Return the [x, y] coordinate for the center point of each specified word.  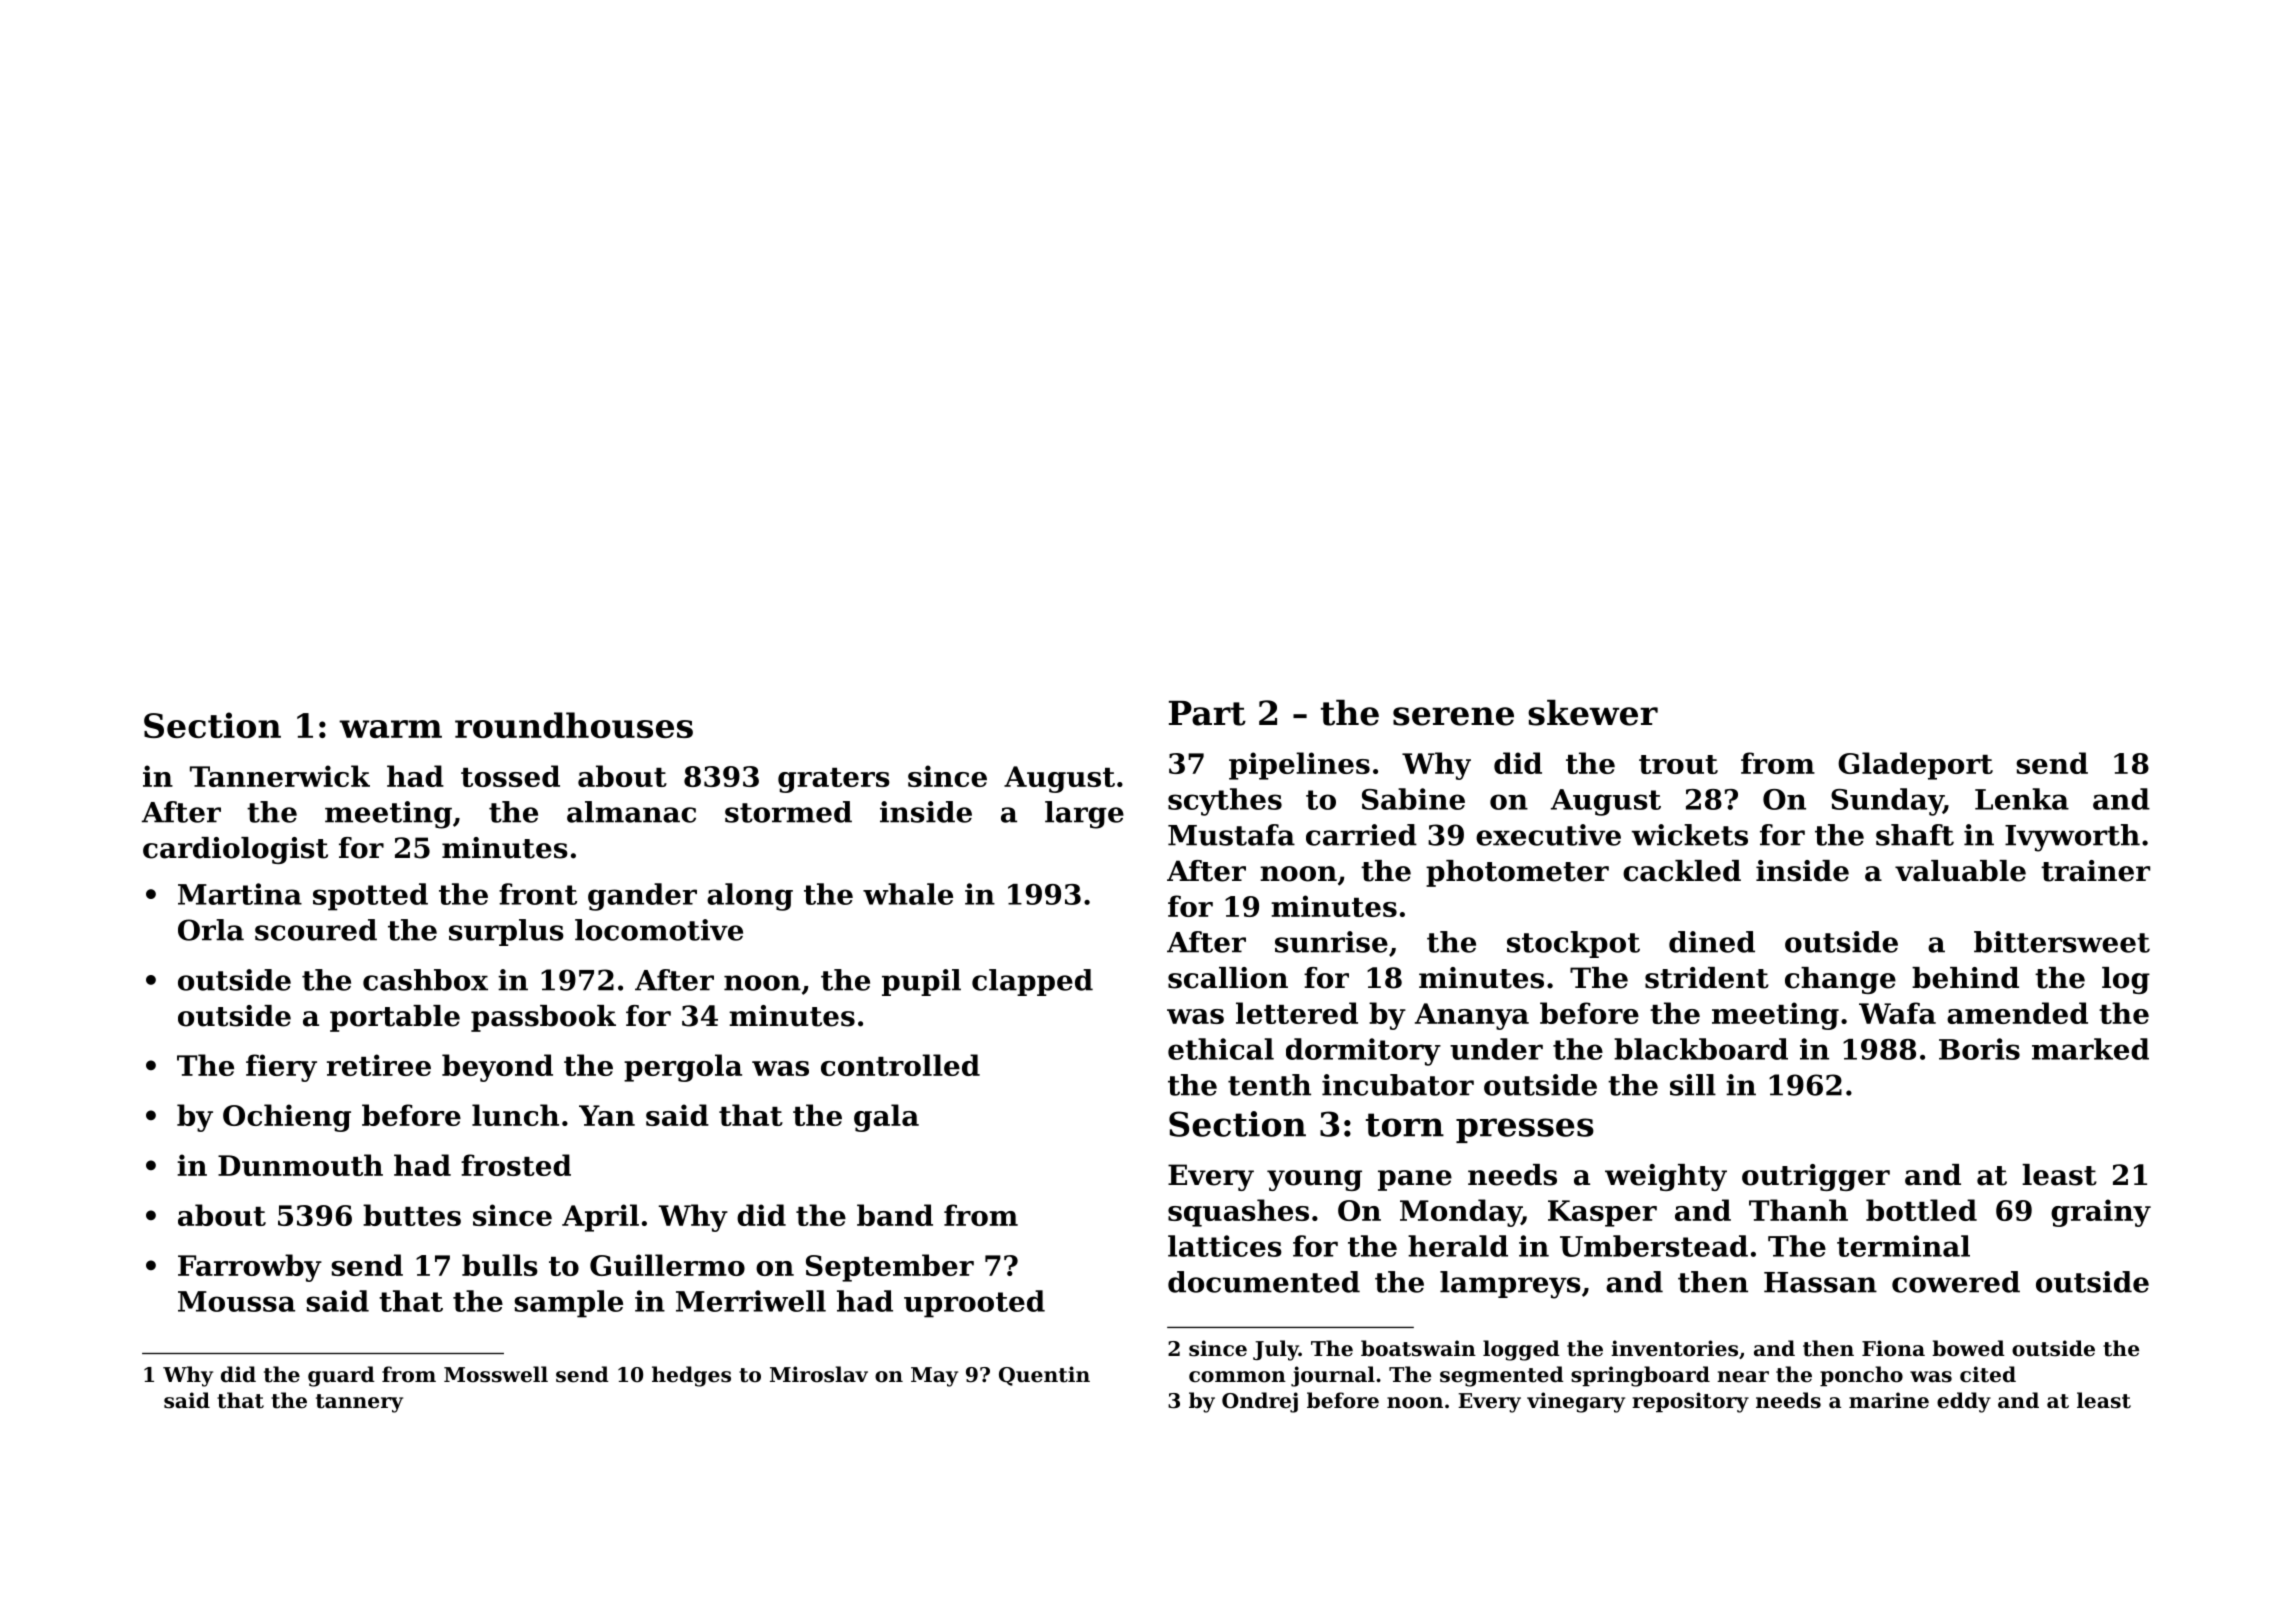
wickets [1689, 835]
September [890, 1268]
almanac [631, 812]
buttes [412, 1215]
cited [1988, 1374]
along [750, 897]
